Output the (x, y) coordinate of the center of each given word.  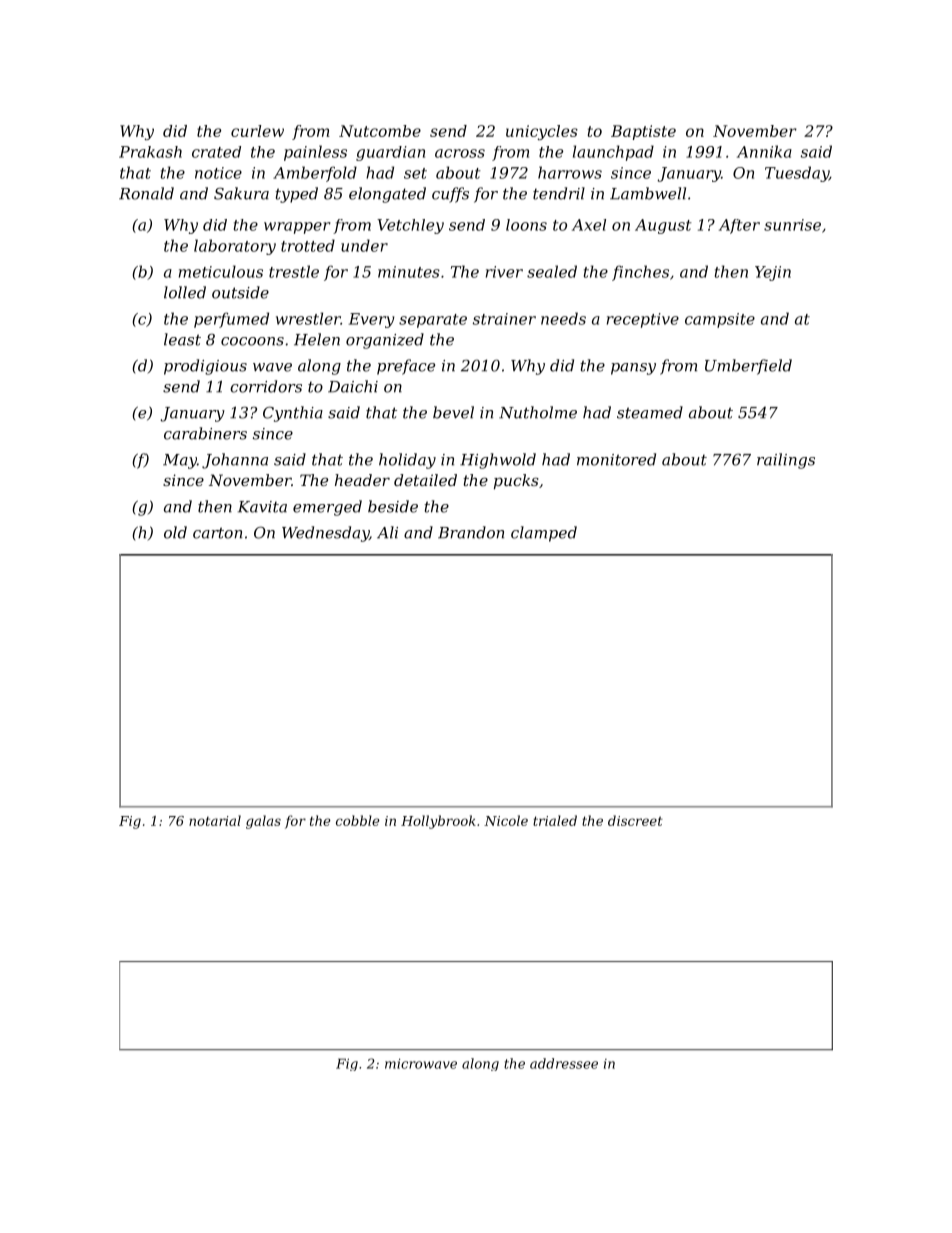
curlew (257, 131)
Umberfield (748, 367)
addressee (564, 1063)
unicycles (542, 132)
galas (263, 822)
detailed (425, 480)
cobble (358, 820)
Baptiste (643, 132)
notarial (215, 820)
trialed (555, 820)
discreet (635, 820)
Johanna (235, 461)
